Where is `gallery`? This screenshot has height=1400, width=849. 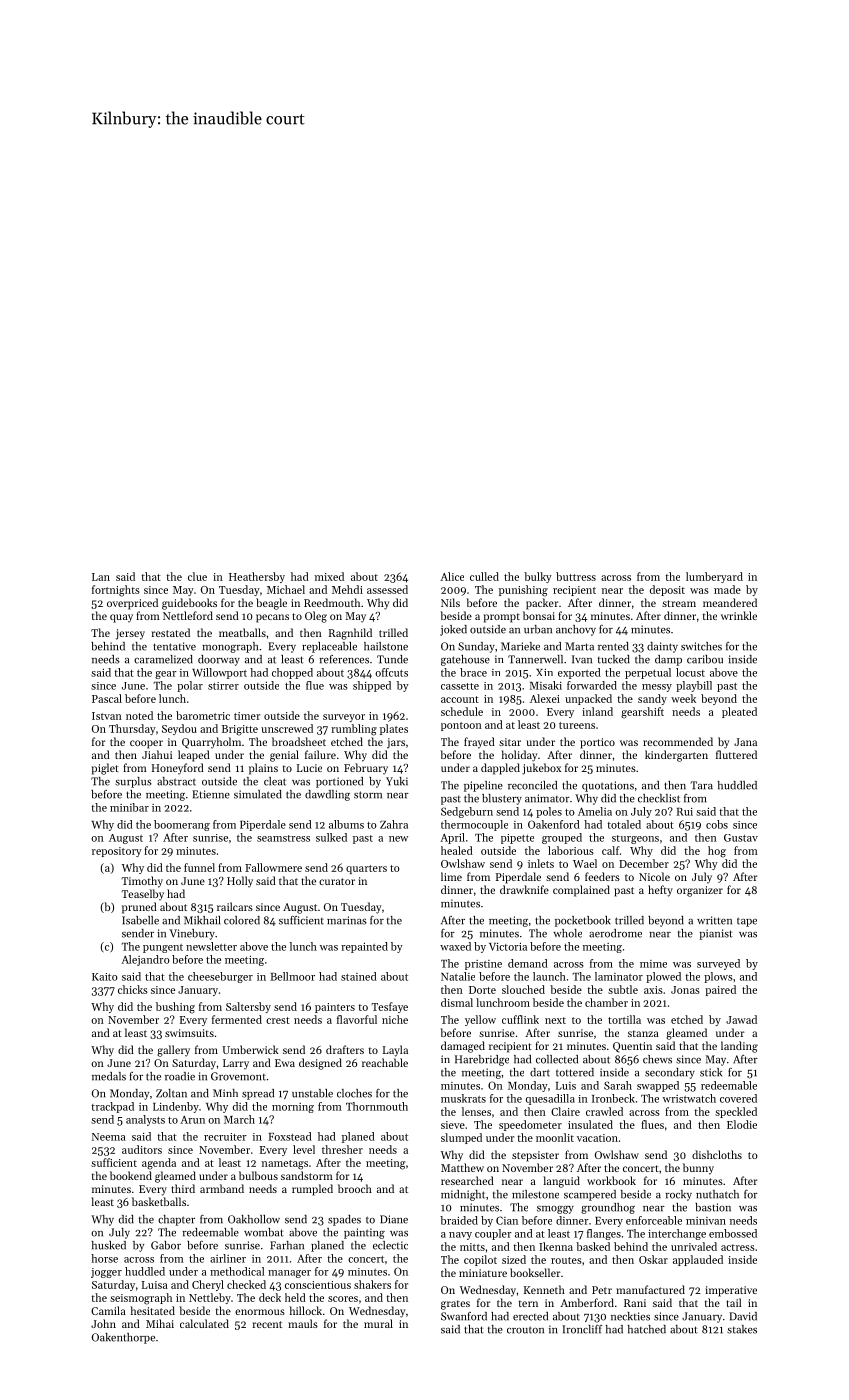
gallery is located at coordinates (173, 1051).
